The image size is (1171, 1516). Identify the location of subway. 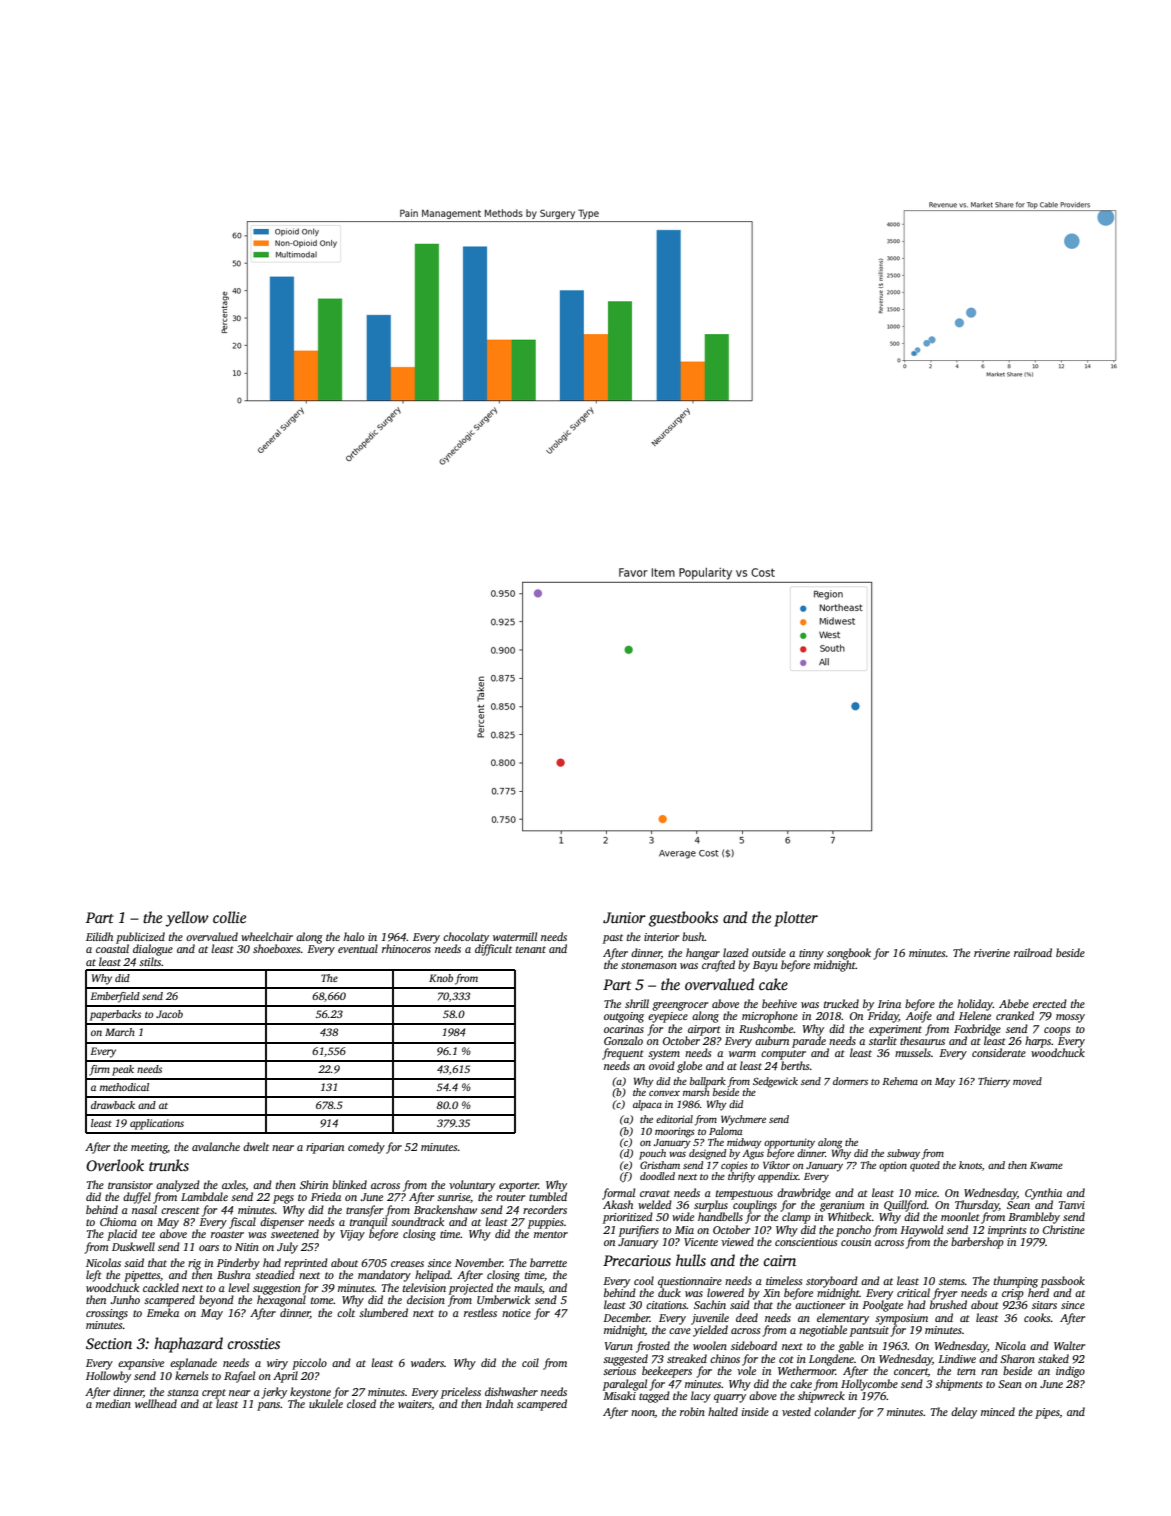
(903, 1154).
